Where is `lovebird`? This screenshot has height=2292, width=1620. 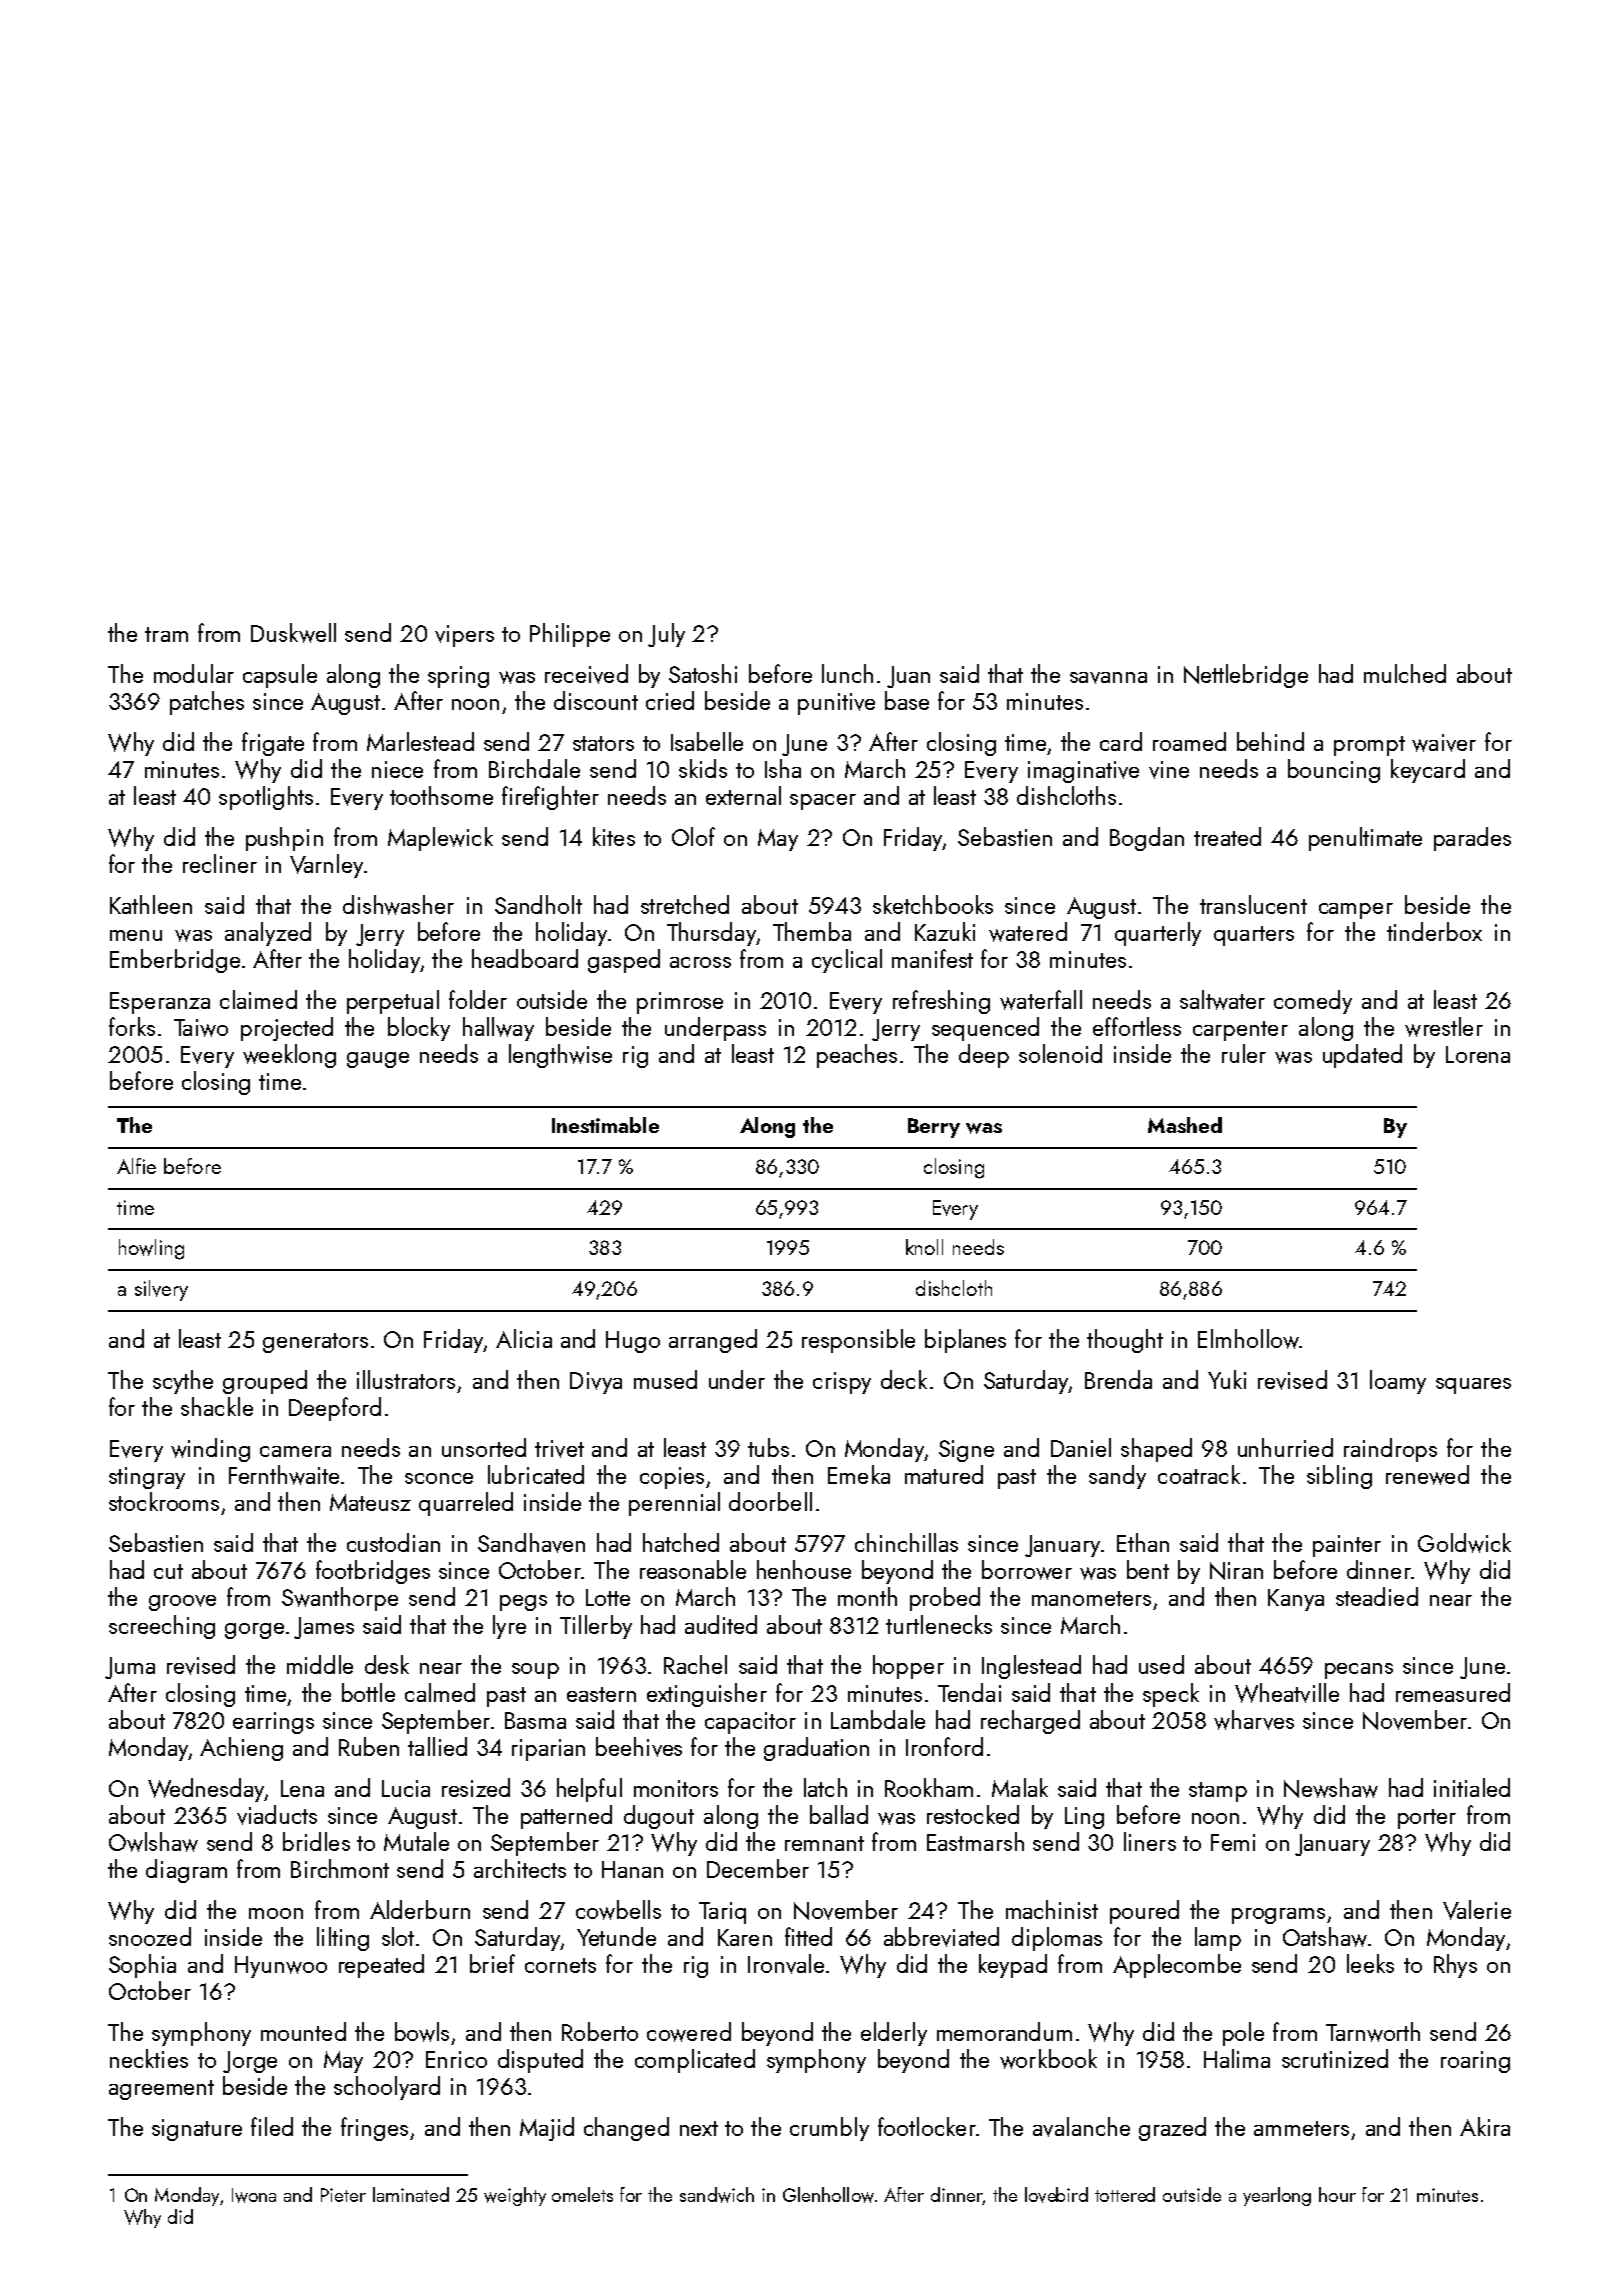
lovebird is located at coordinates (1056, 2195).
